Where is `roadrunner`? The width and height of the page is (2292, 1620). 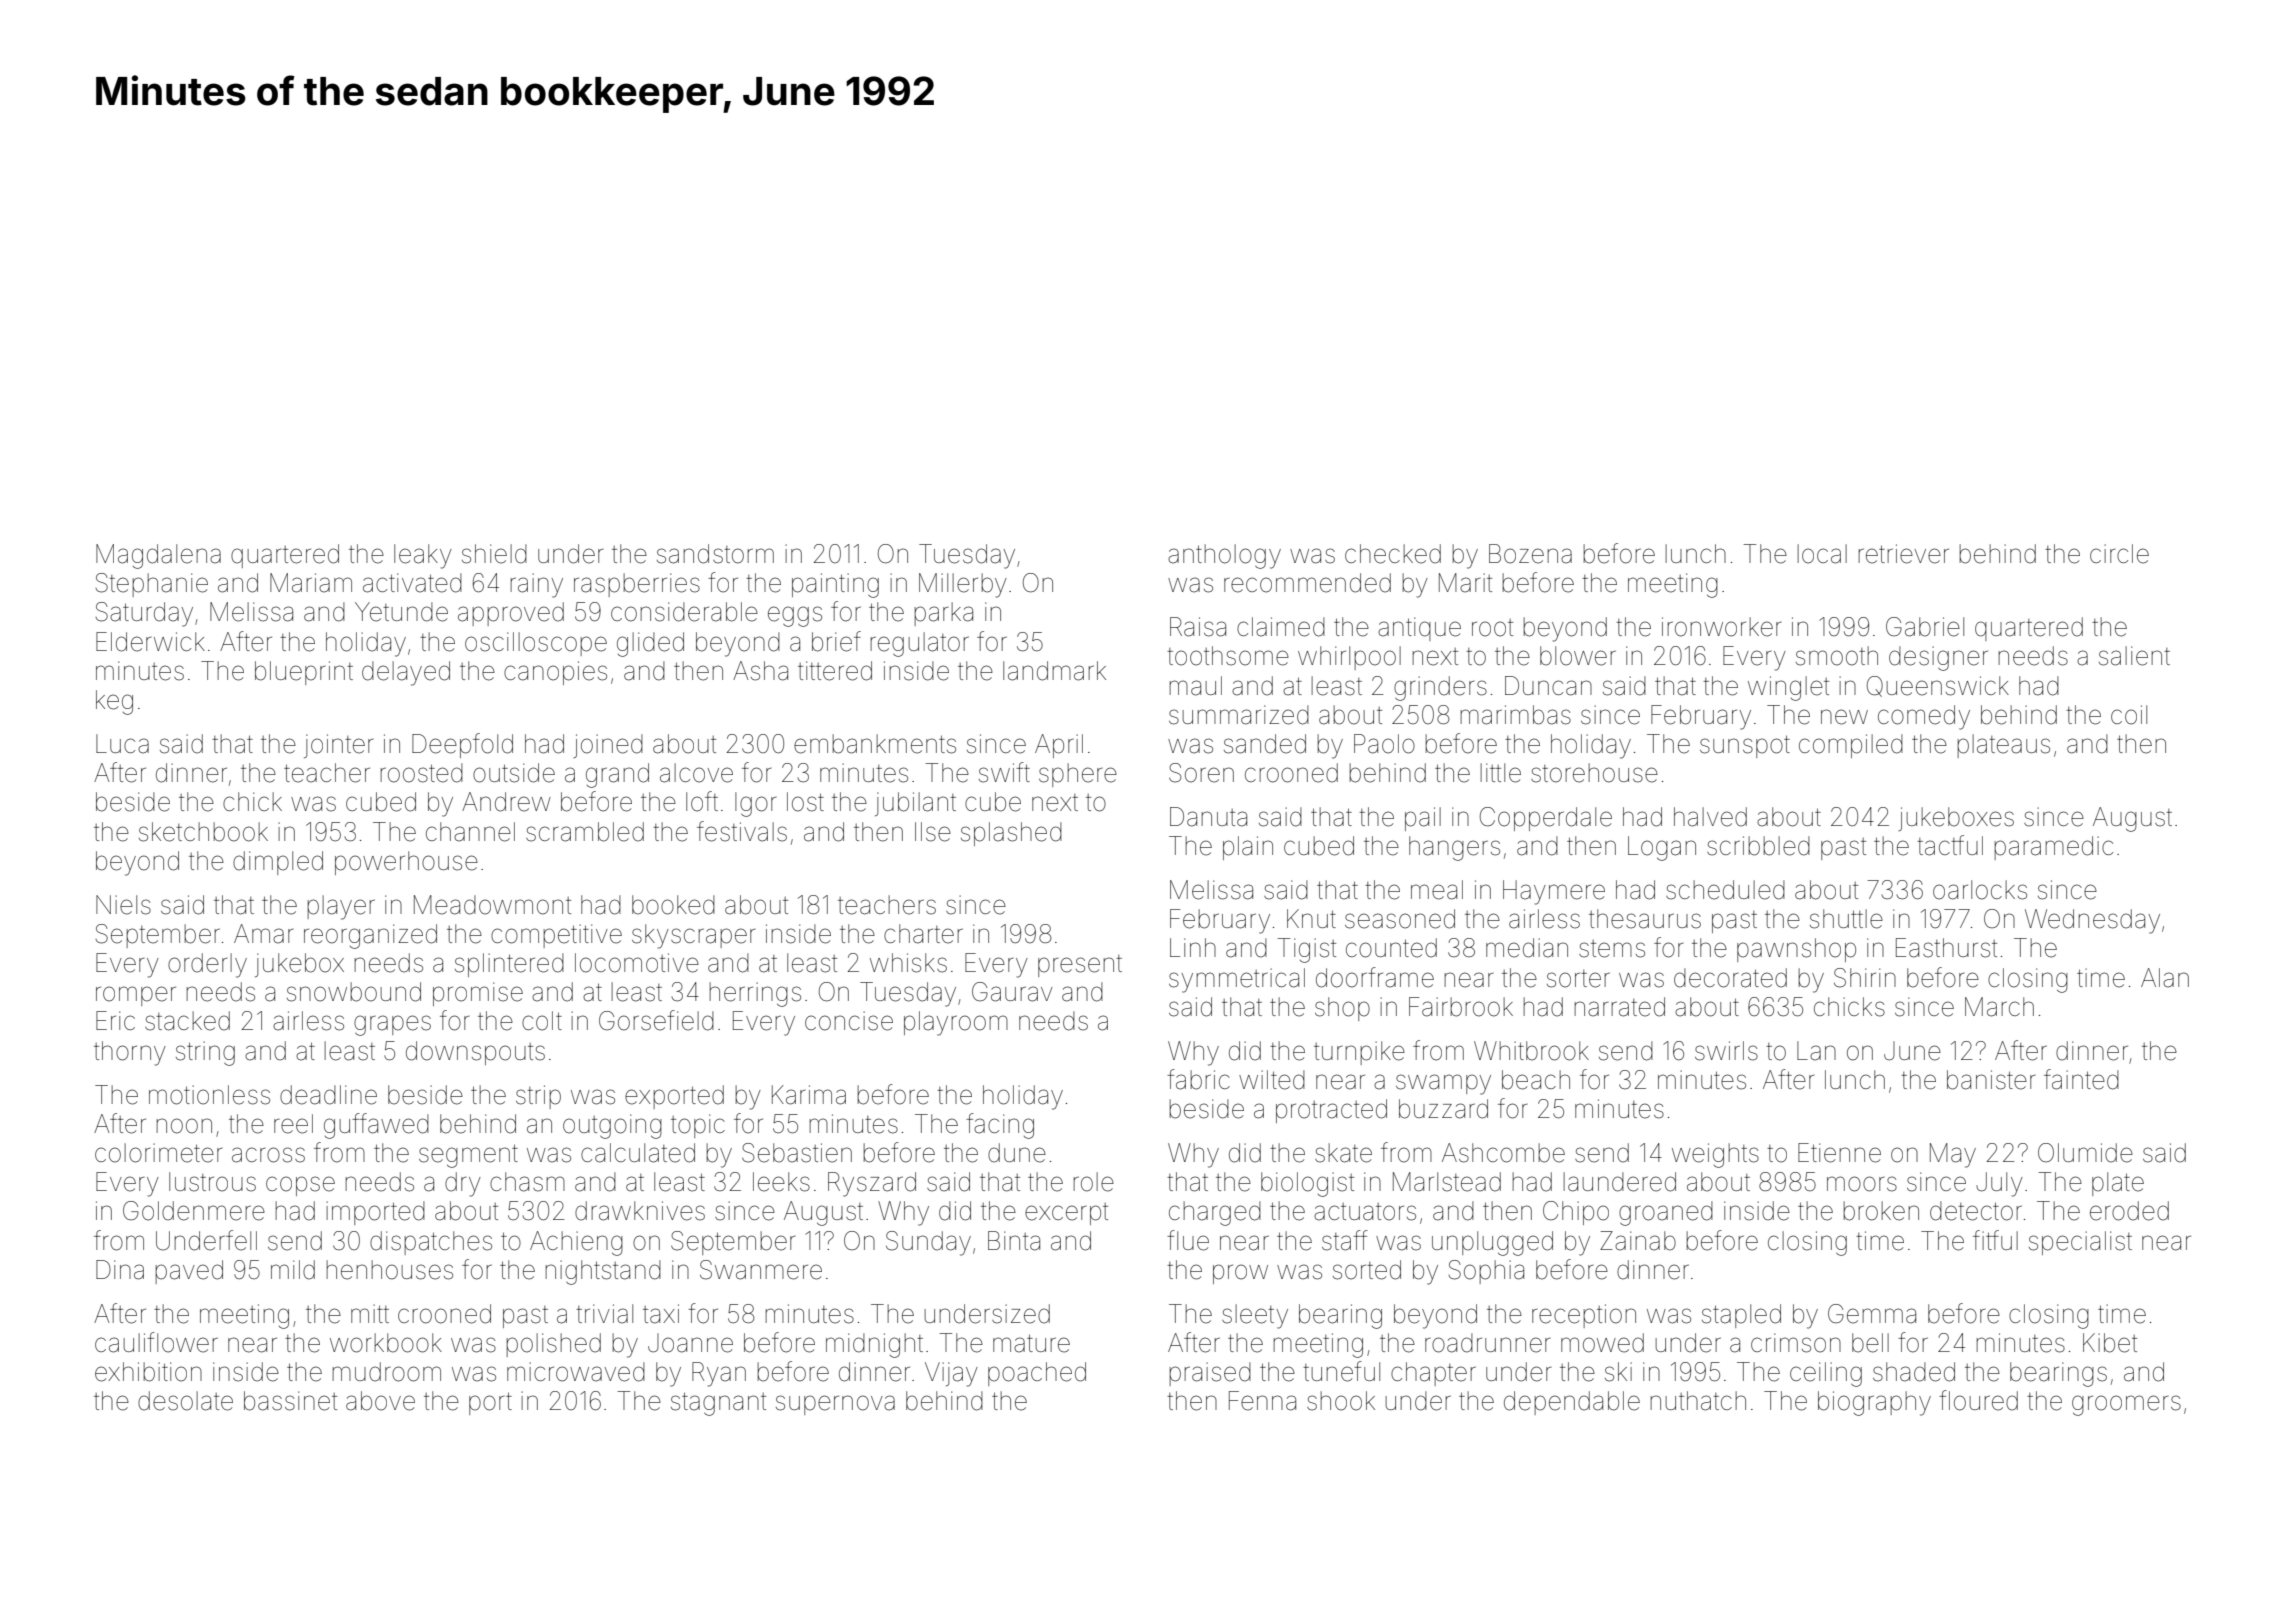
roadrunner is located at coordinates (1487, 1343).
